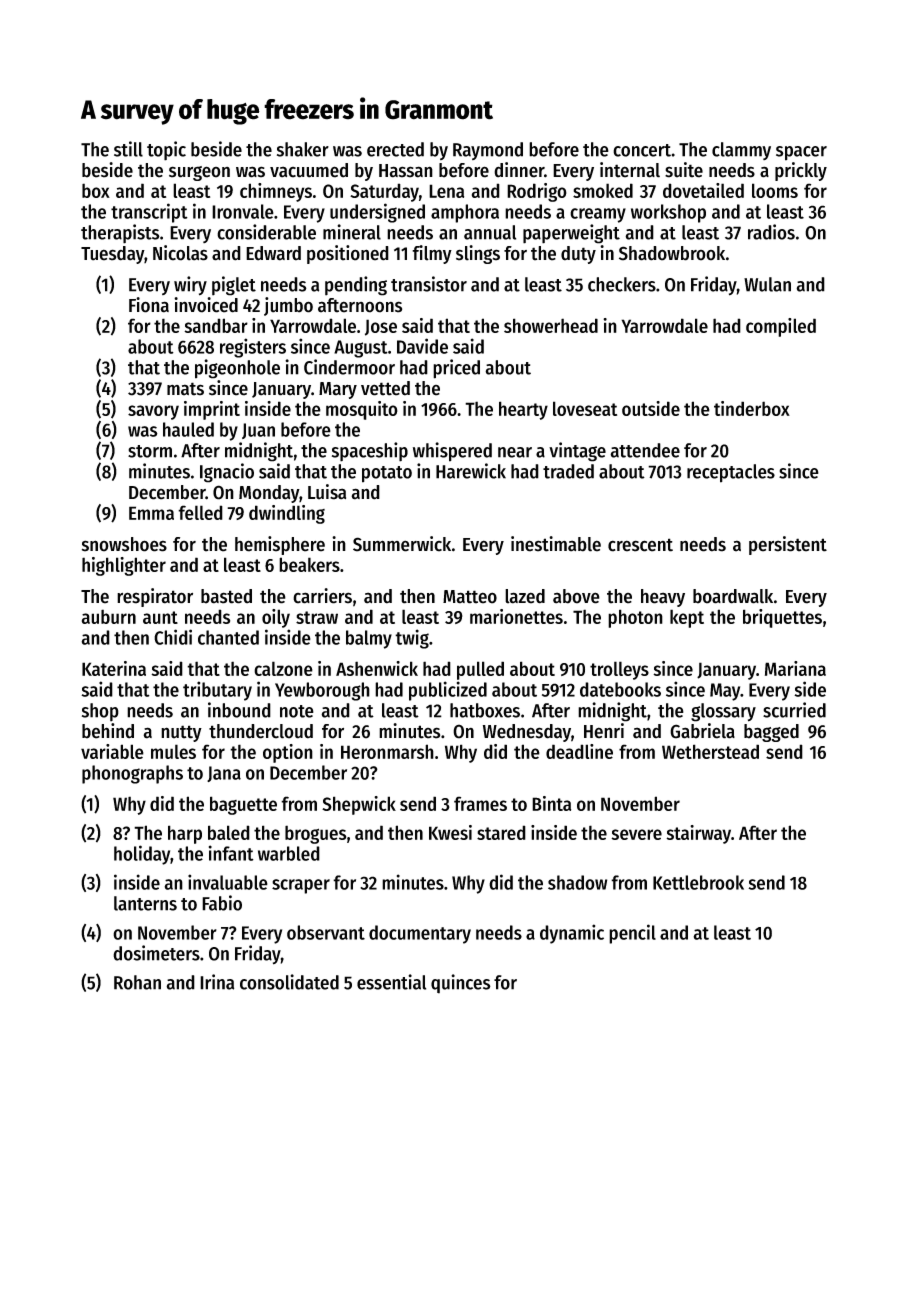 This document has width=908, height=1316. What do you see at coordinates (450, 832) in the document?
I see `Kwesi` at bounding box center [450, 832].
